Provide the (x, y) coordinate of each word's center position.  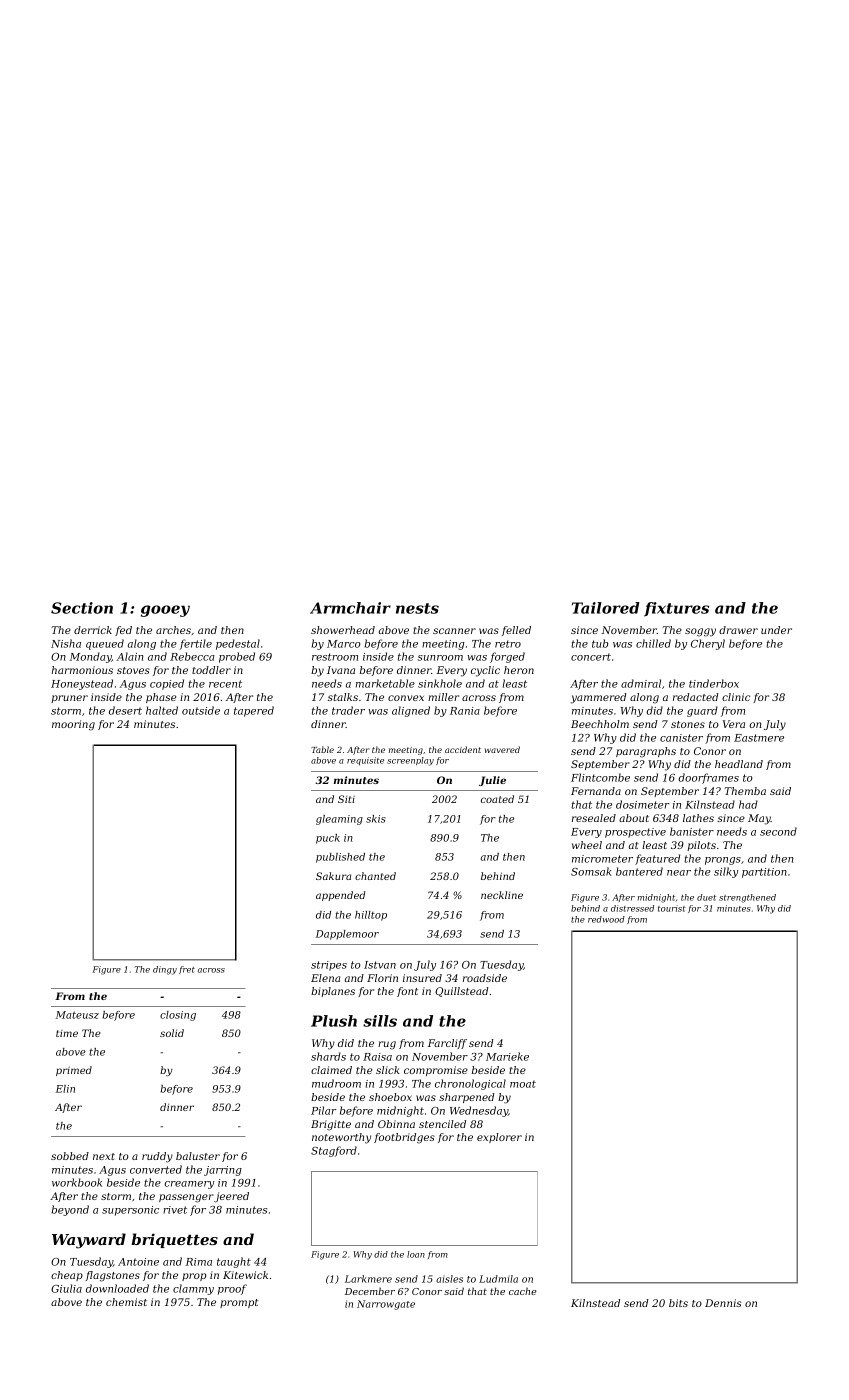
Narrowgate (386, 1305)
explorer (499, 1138)
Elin (65, 1089)
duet (706, 897)
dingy (165, 970)
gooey (165, 611)
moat (523, 1084)
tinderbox (714, 683)
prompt (239, 1303)
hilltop (371, 916)
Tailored (606, 608)
